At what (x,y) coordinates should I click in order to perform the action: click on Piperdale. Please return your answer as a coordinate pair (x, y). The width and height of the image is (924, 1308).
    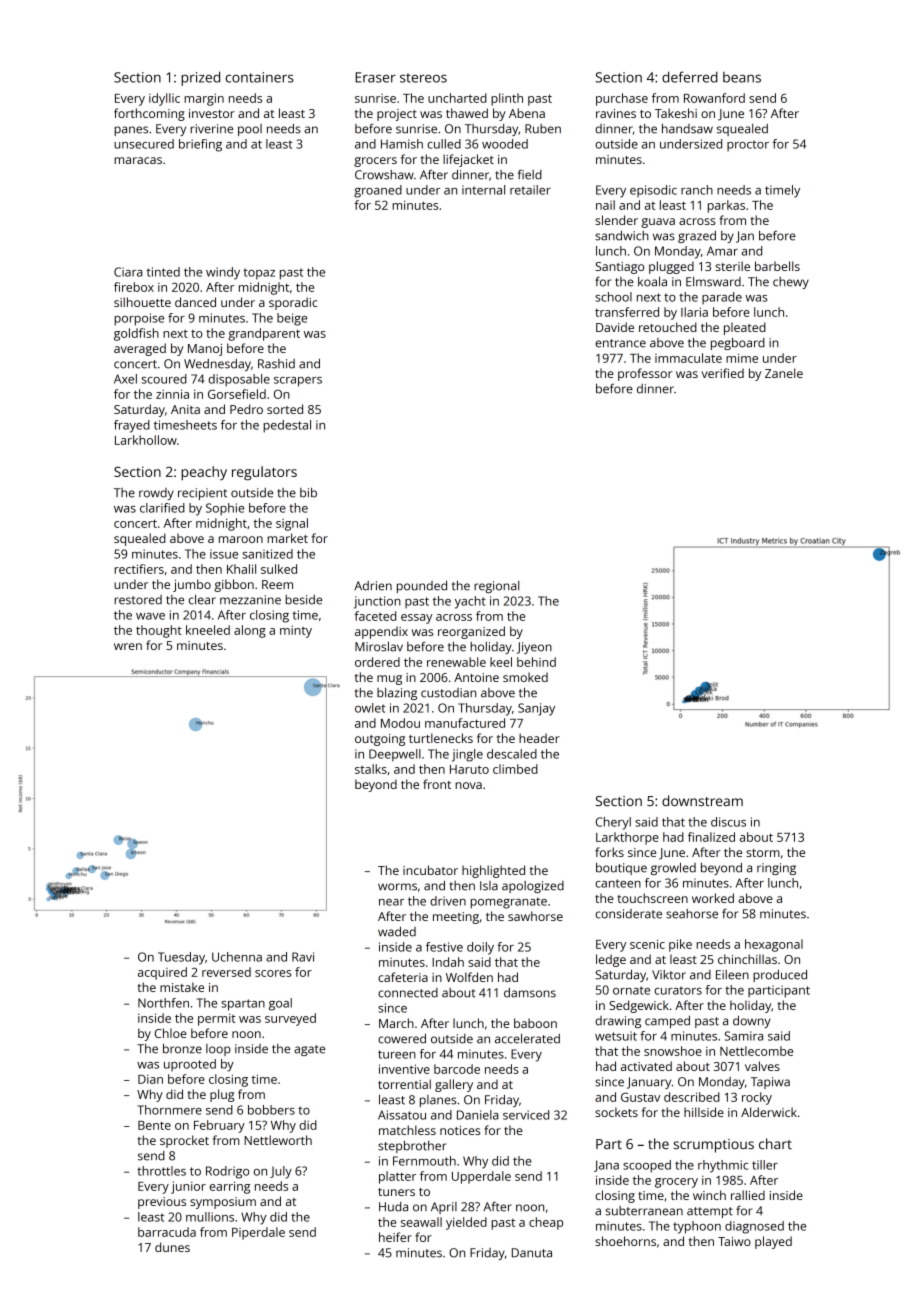
    Looking at the image, I should click on (258, 1233).
